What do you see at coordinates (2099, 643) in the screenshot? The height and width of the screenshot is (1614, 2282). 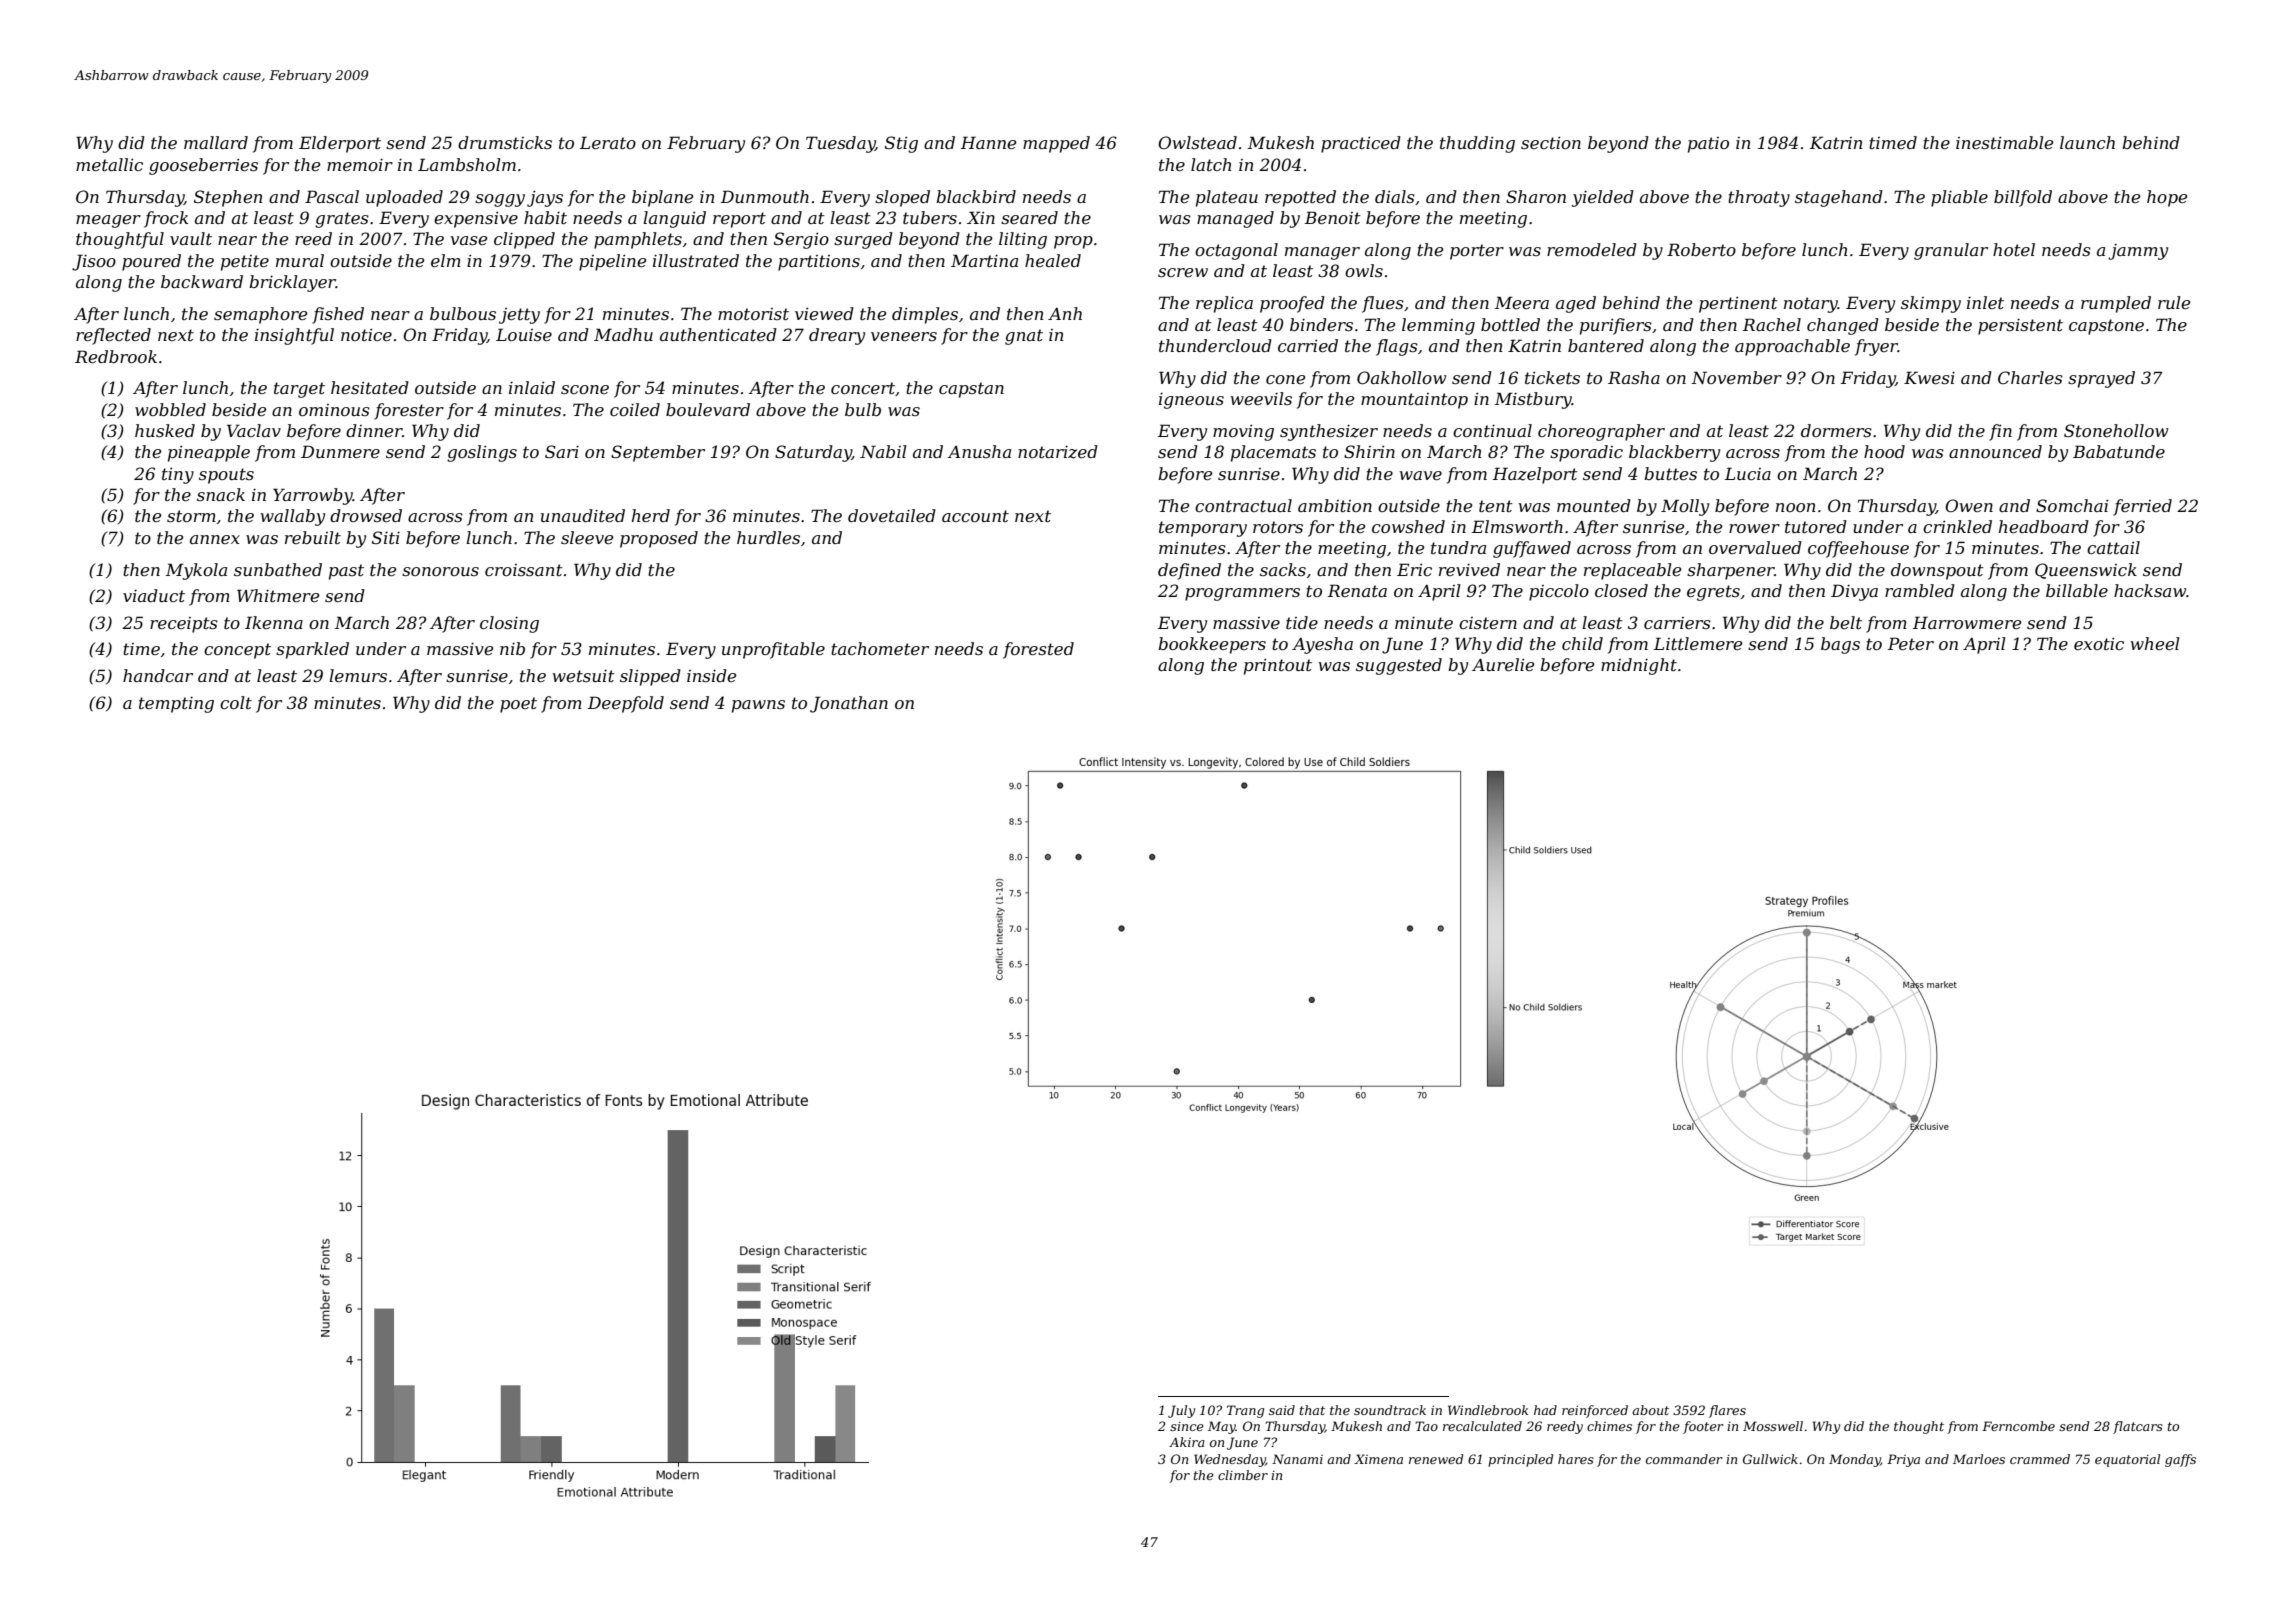 I see `exotic` at bounding box center [2099, 643].
